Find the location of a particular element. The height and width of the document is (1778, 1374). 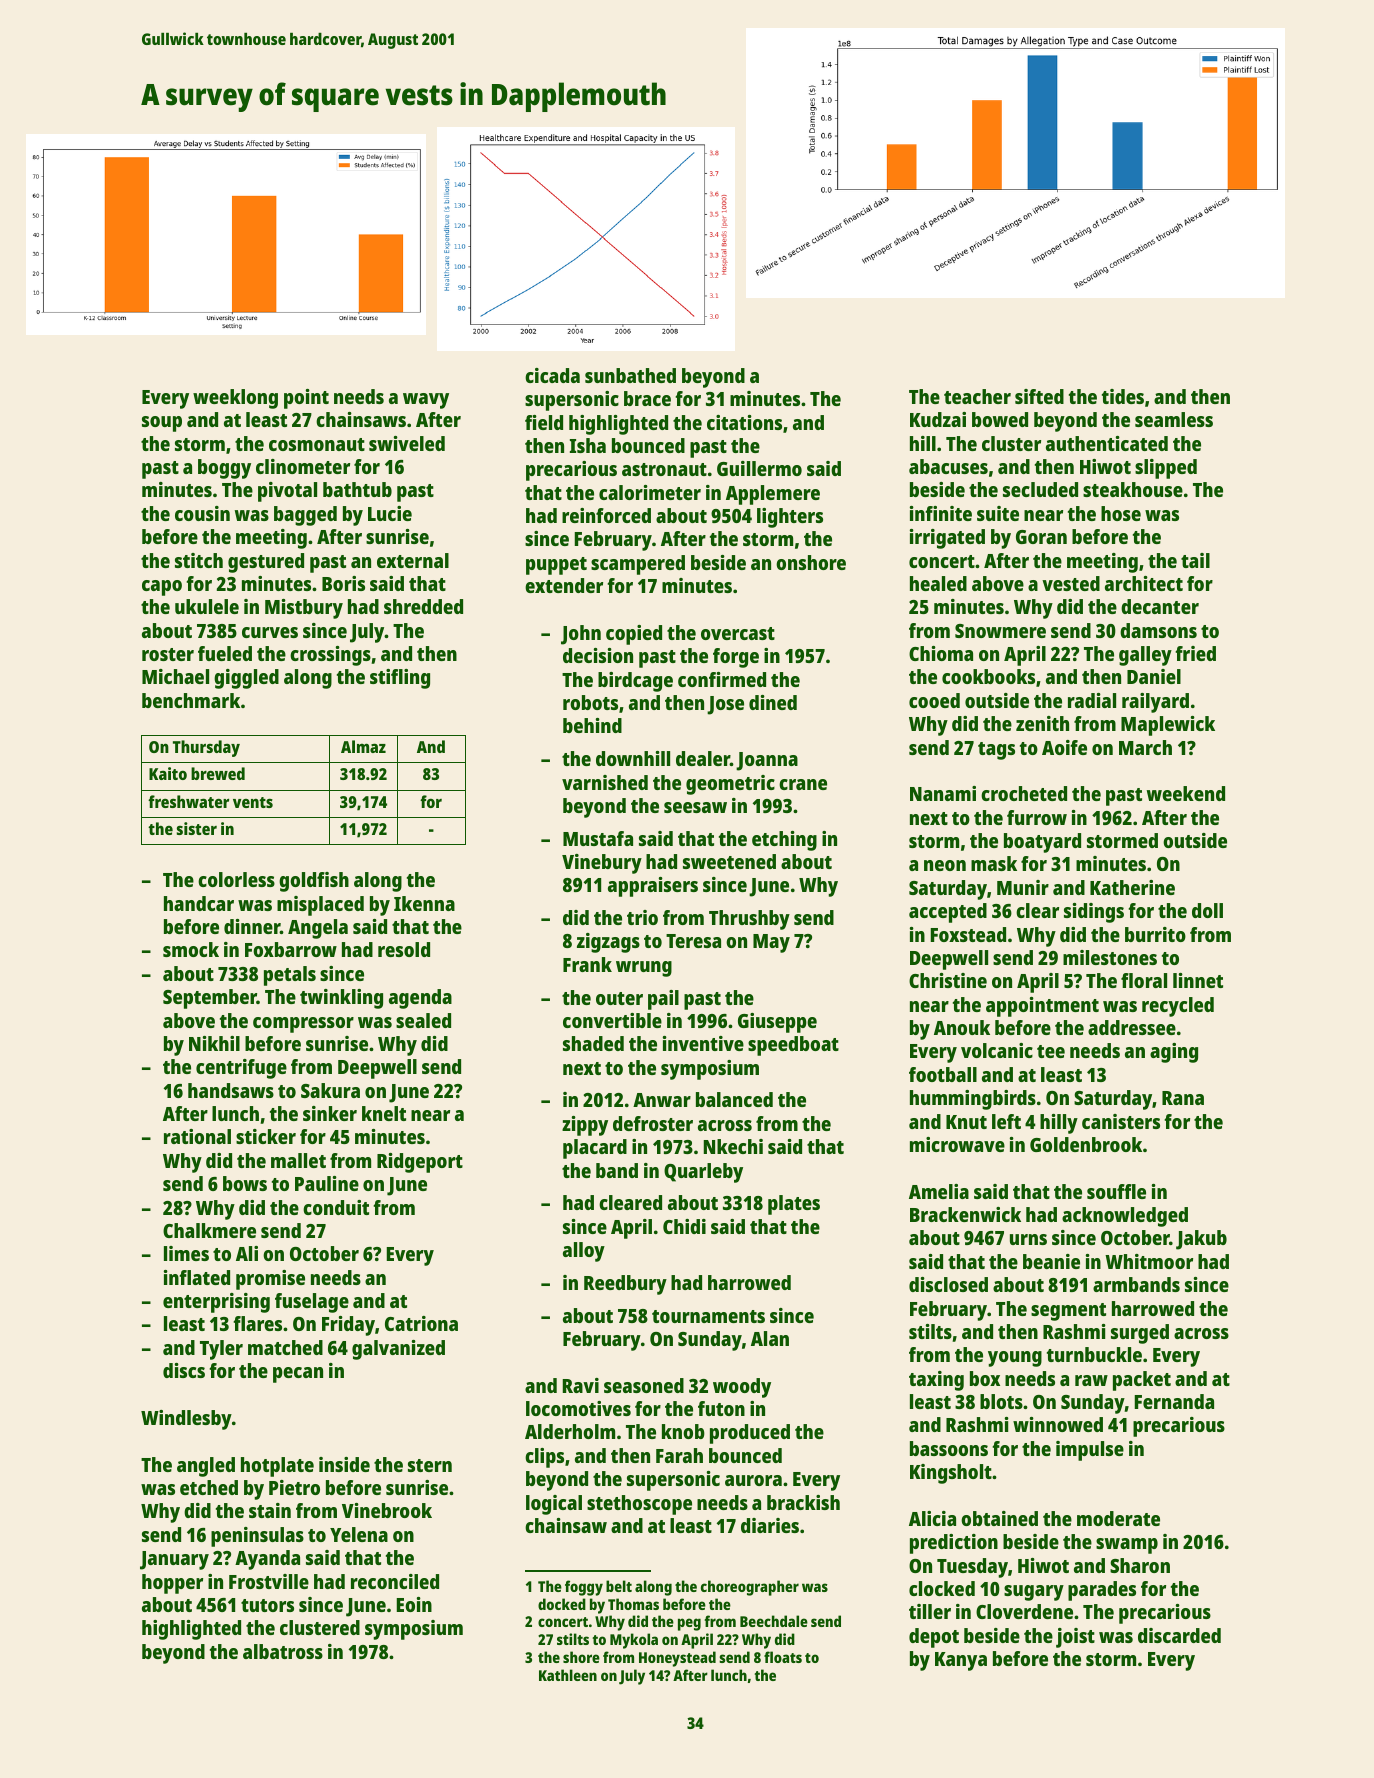

Kathleen is located at coordinates (568, 1675).
